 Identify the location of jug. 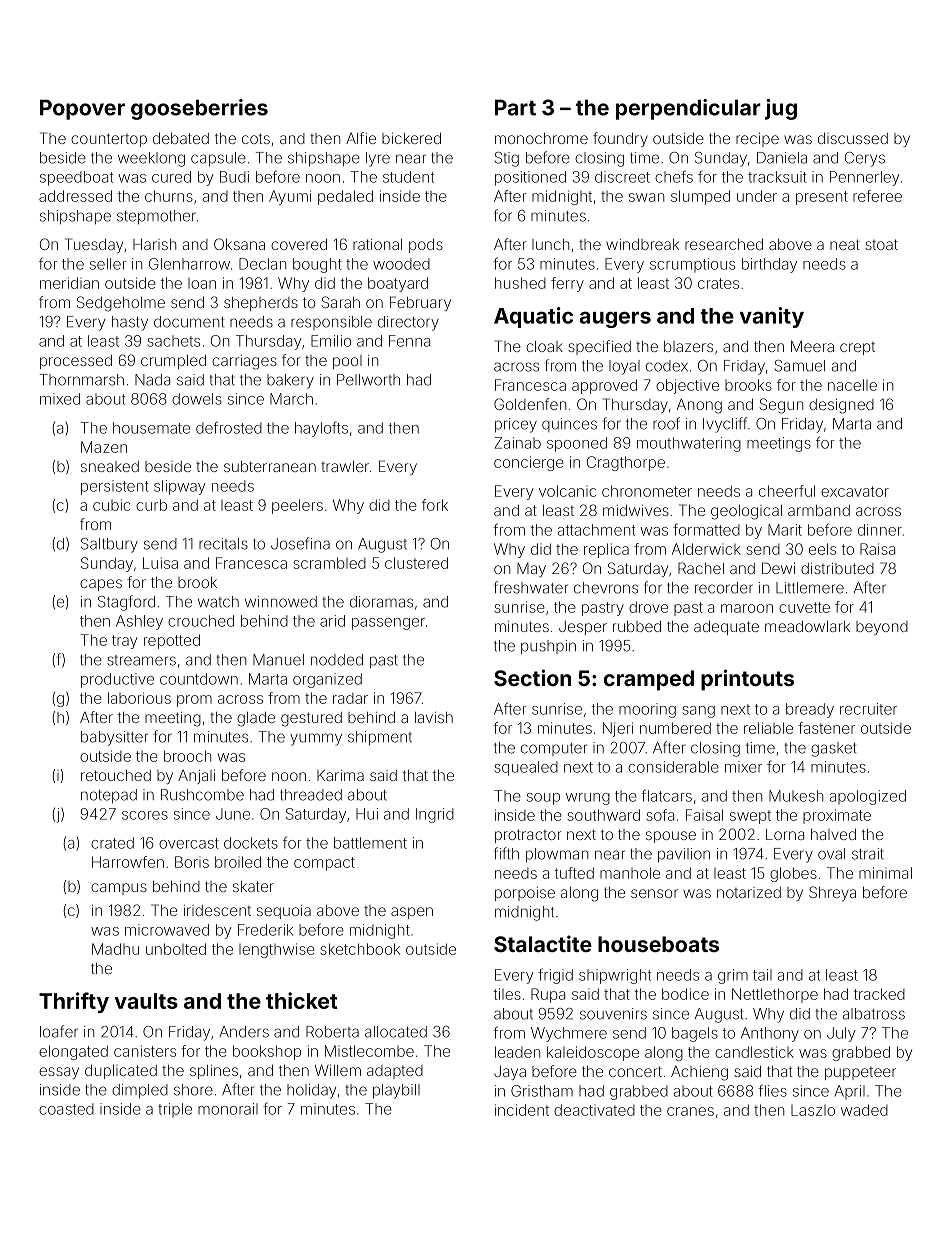
(781, 109).
